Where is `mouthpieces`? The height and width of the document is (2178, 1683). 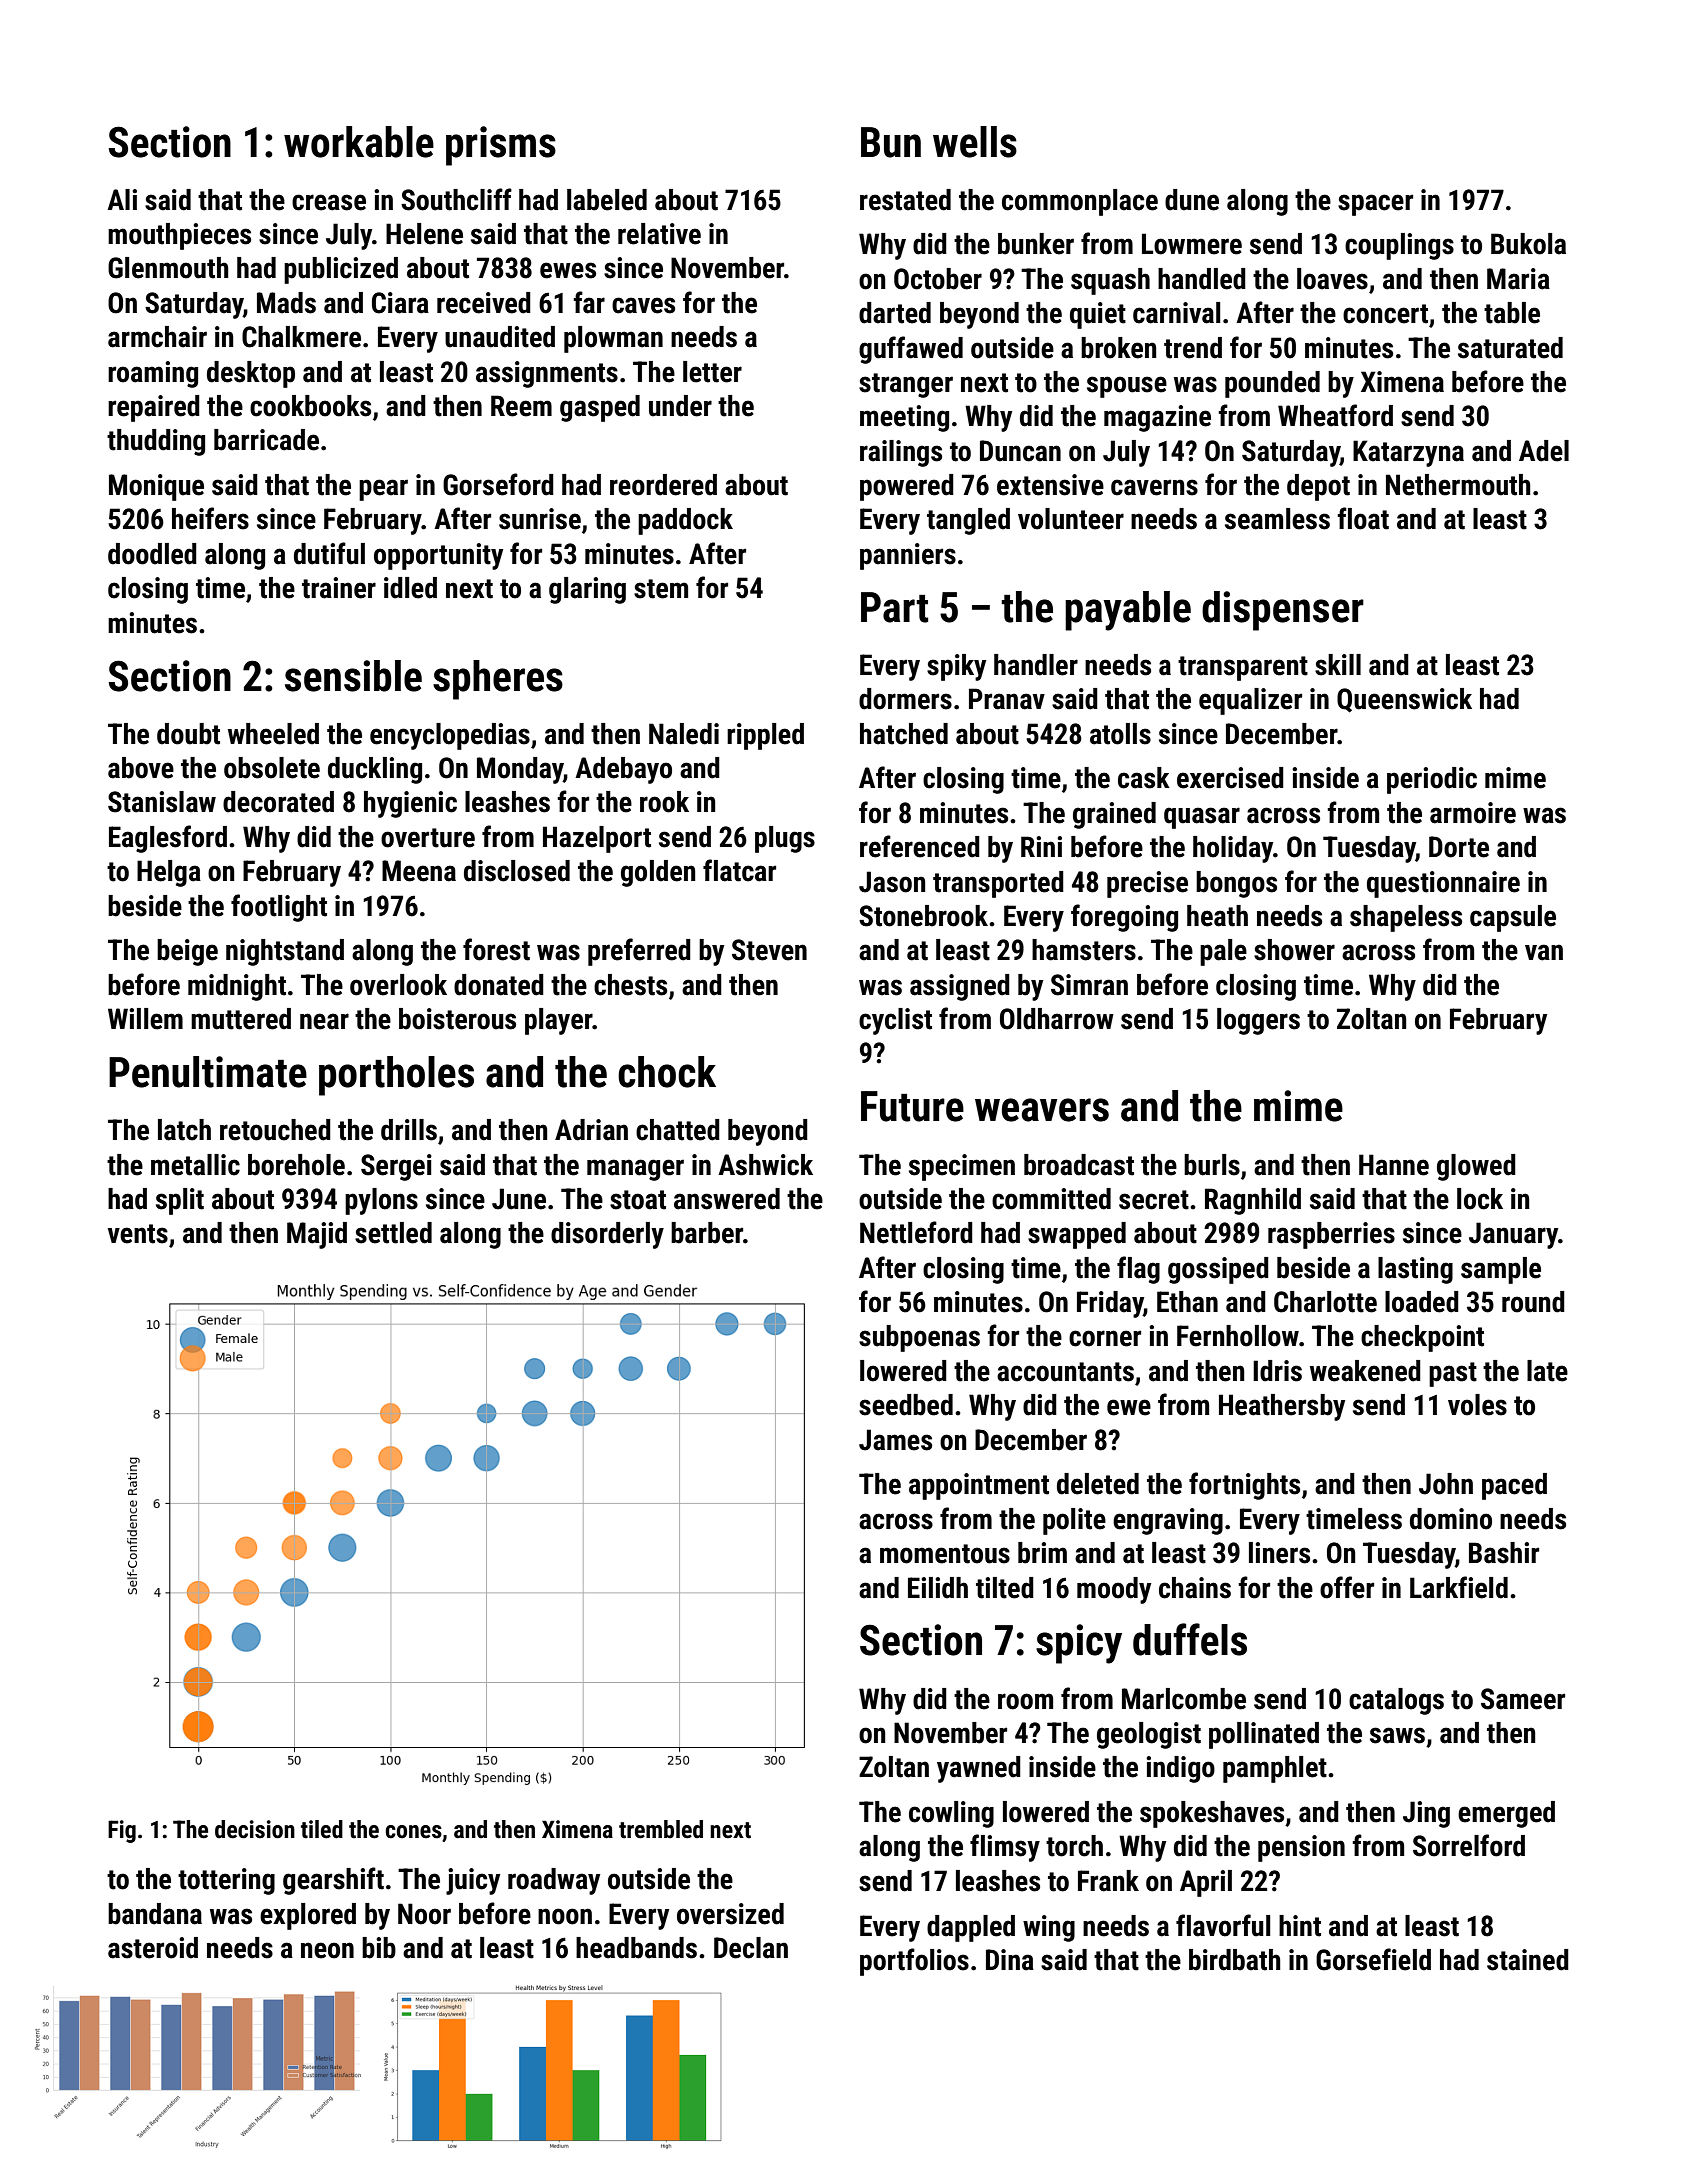
mouthpieces is located at coordinates (179, 236).
